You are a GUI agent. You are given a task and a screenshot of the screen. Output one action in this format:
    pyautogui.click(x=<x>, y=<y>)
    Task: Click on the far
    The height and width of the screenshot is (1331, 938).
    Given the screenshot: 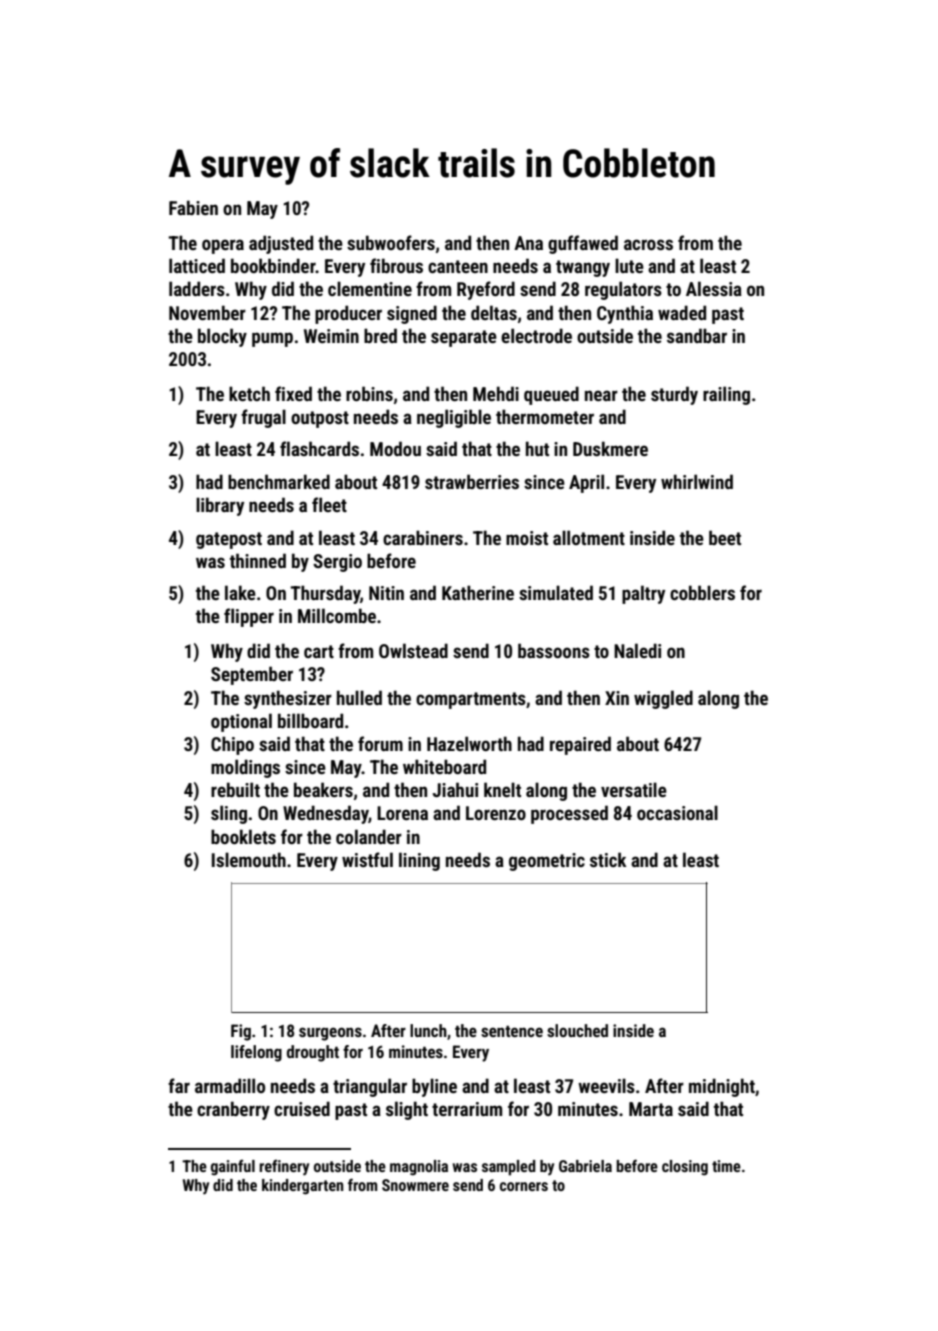 What is the action you would take?
    pyautogui.click(x=179, y=1085)
